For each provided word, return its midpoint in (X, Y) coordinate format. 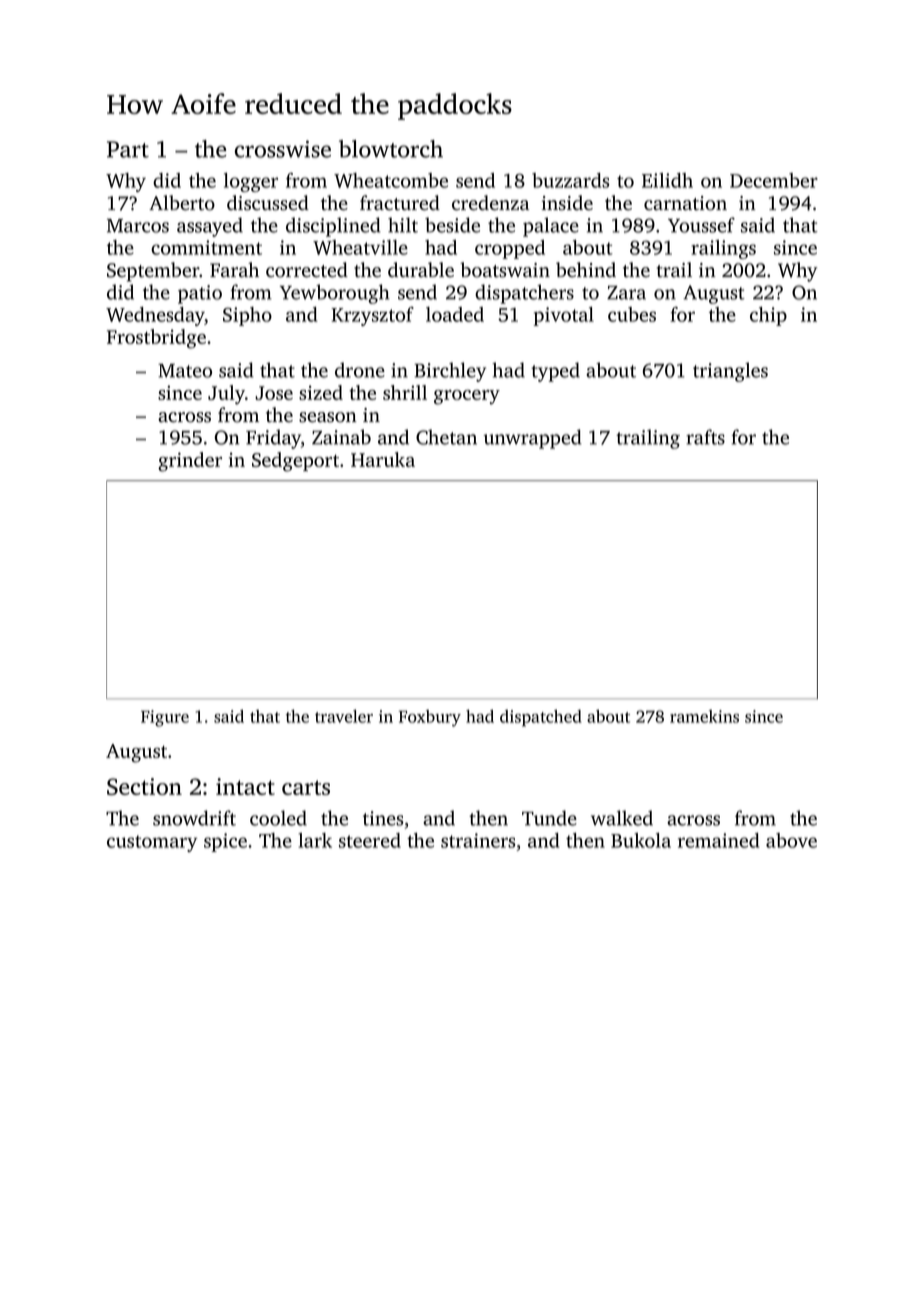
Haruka (383, 459)
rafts (705, 437)
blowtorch (391, 149)
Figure (165, 718)
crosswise (283, 149)
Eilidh (667, 180)
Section (144, 786)
